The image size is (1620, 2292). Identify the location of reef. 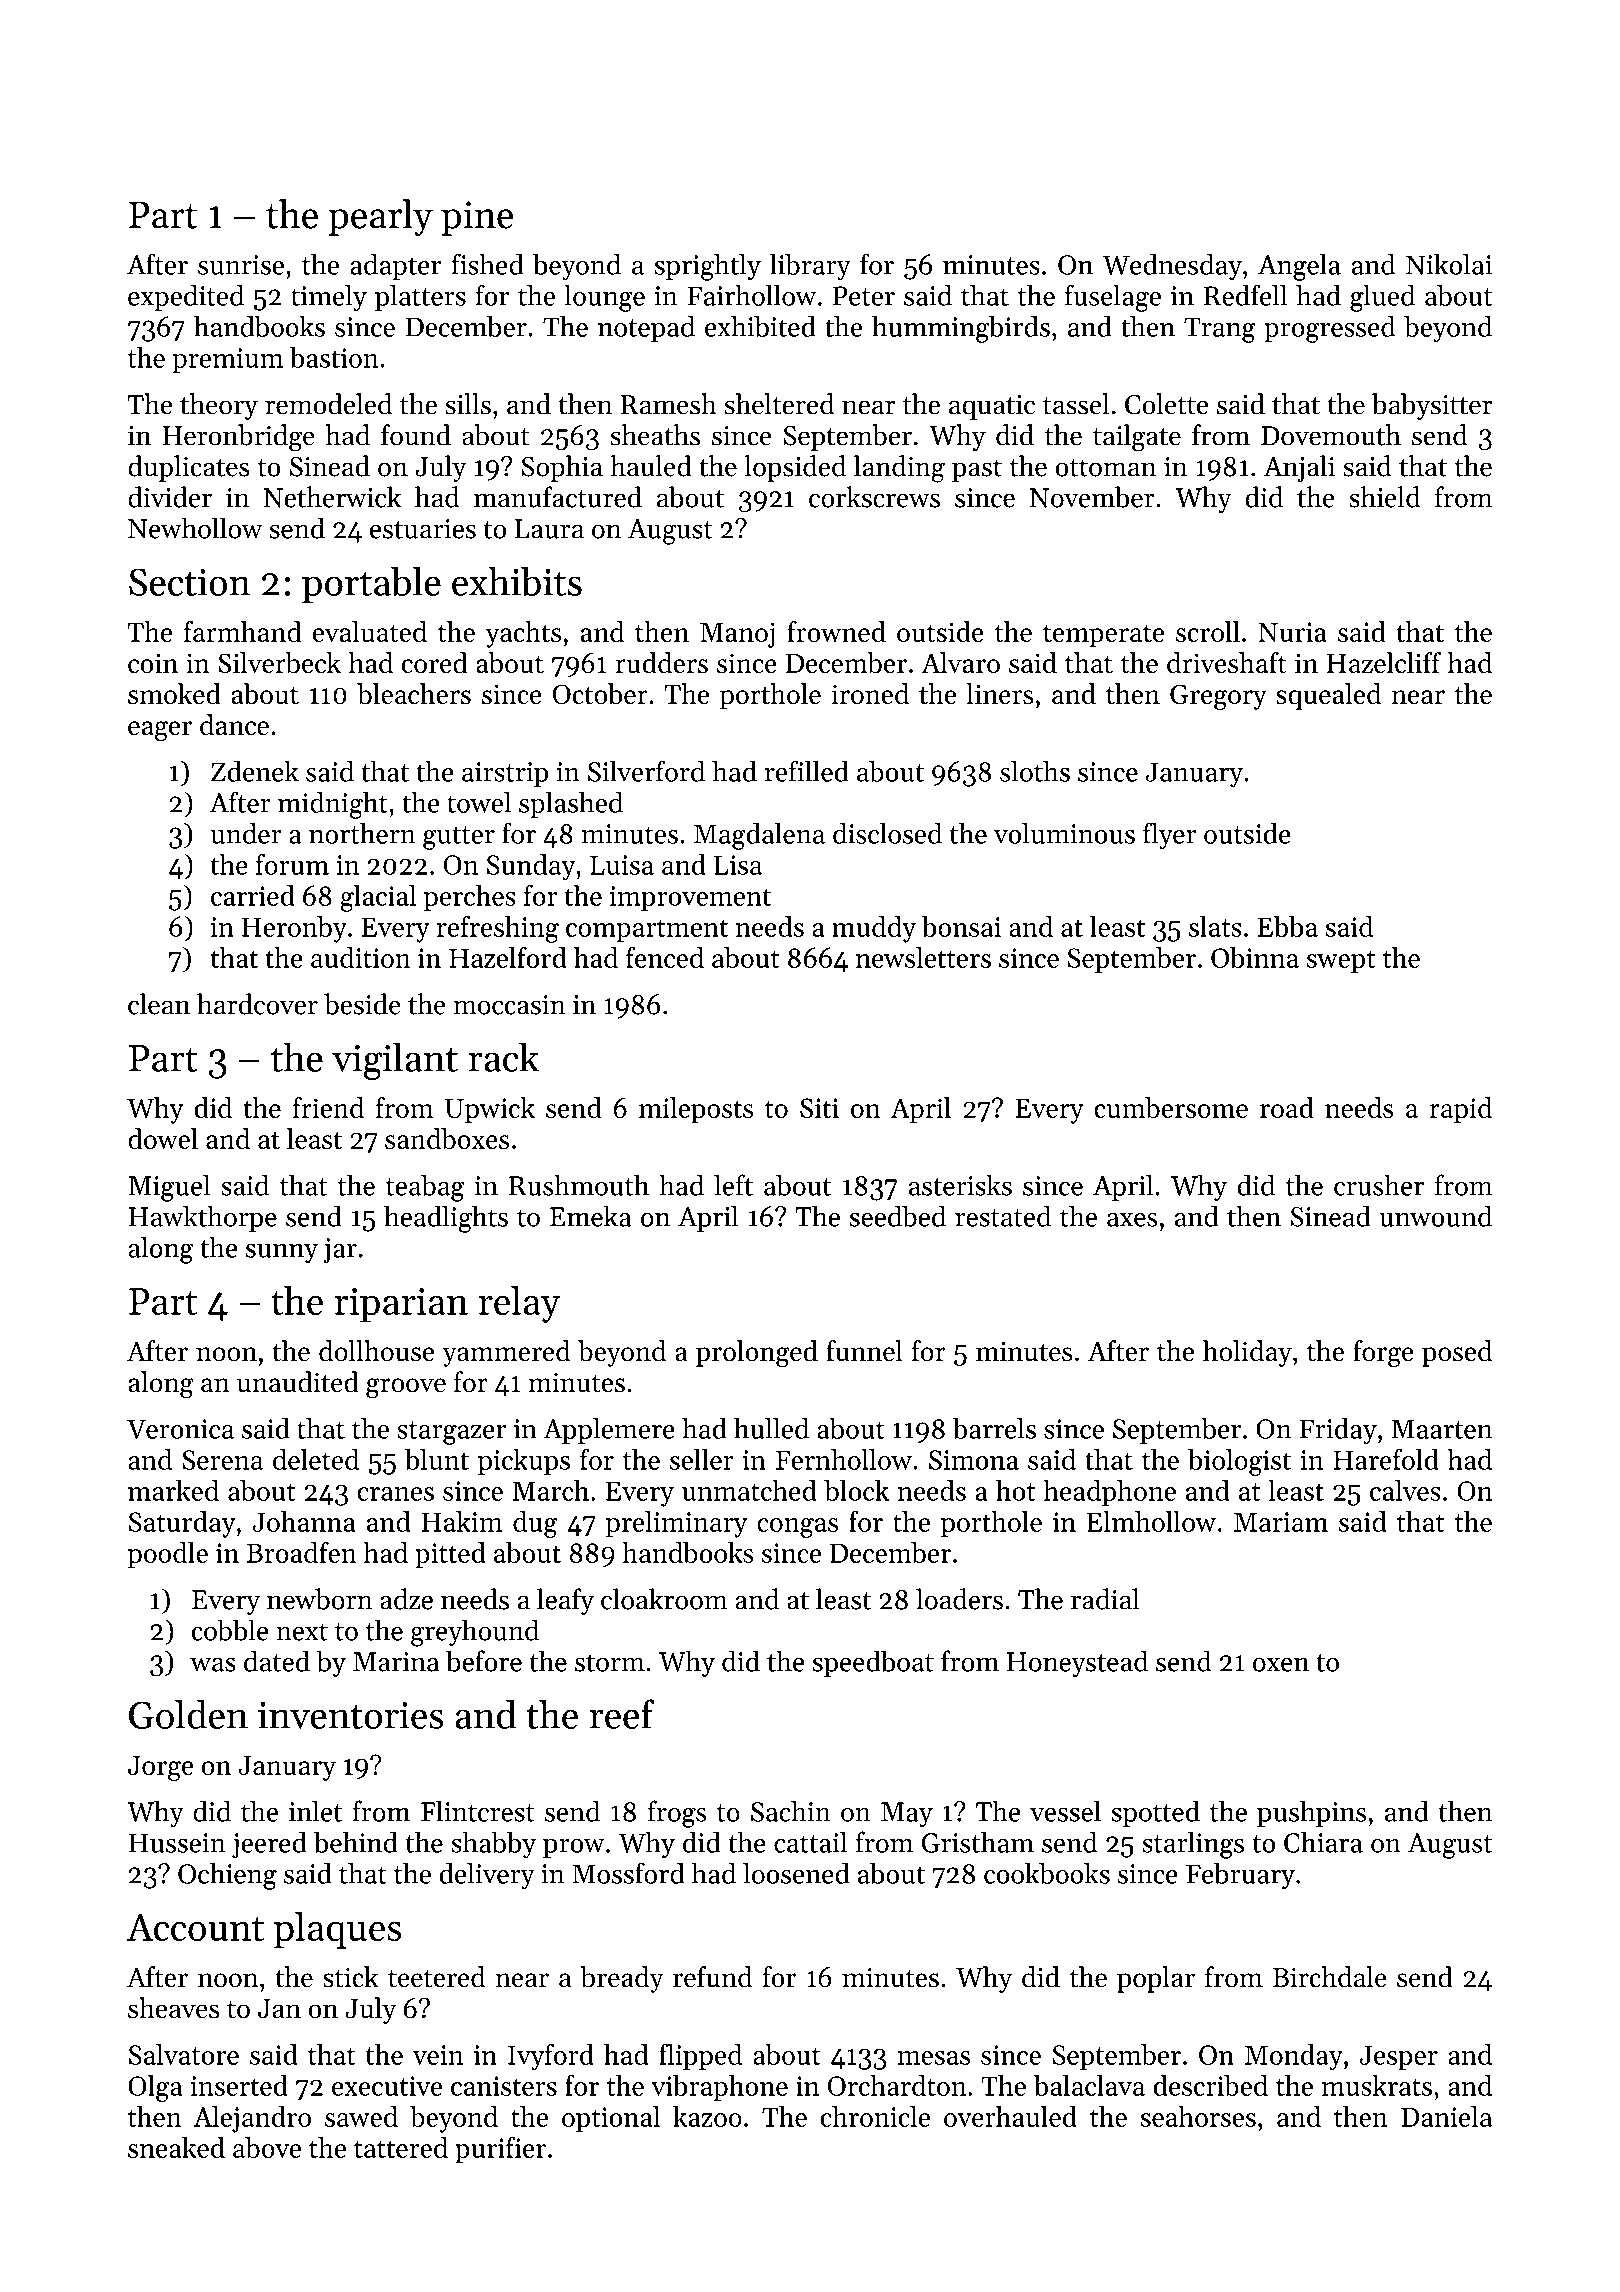
(621, 1714).
